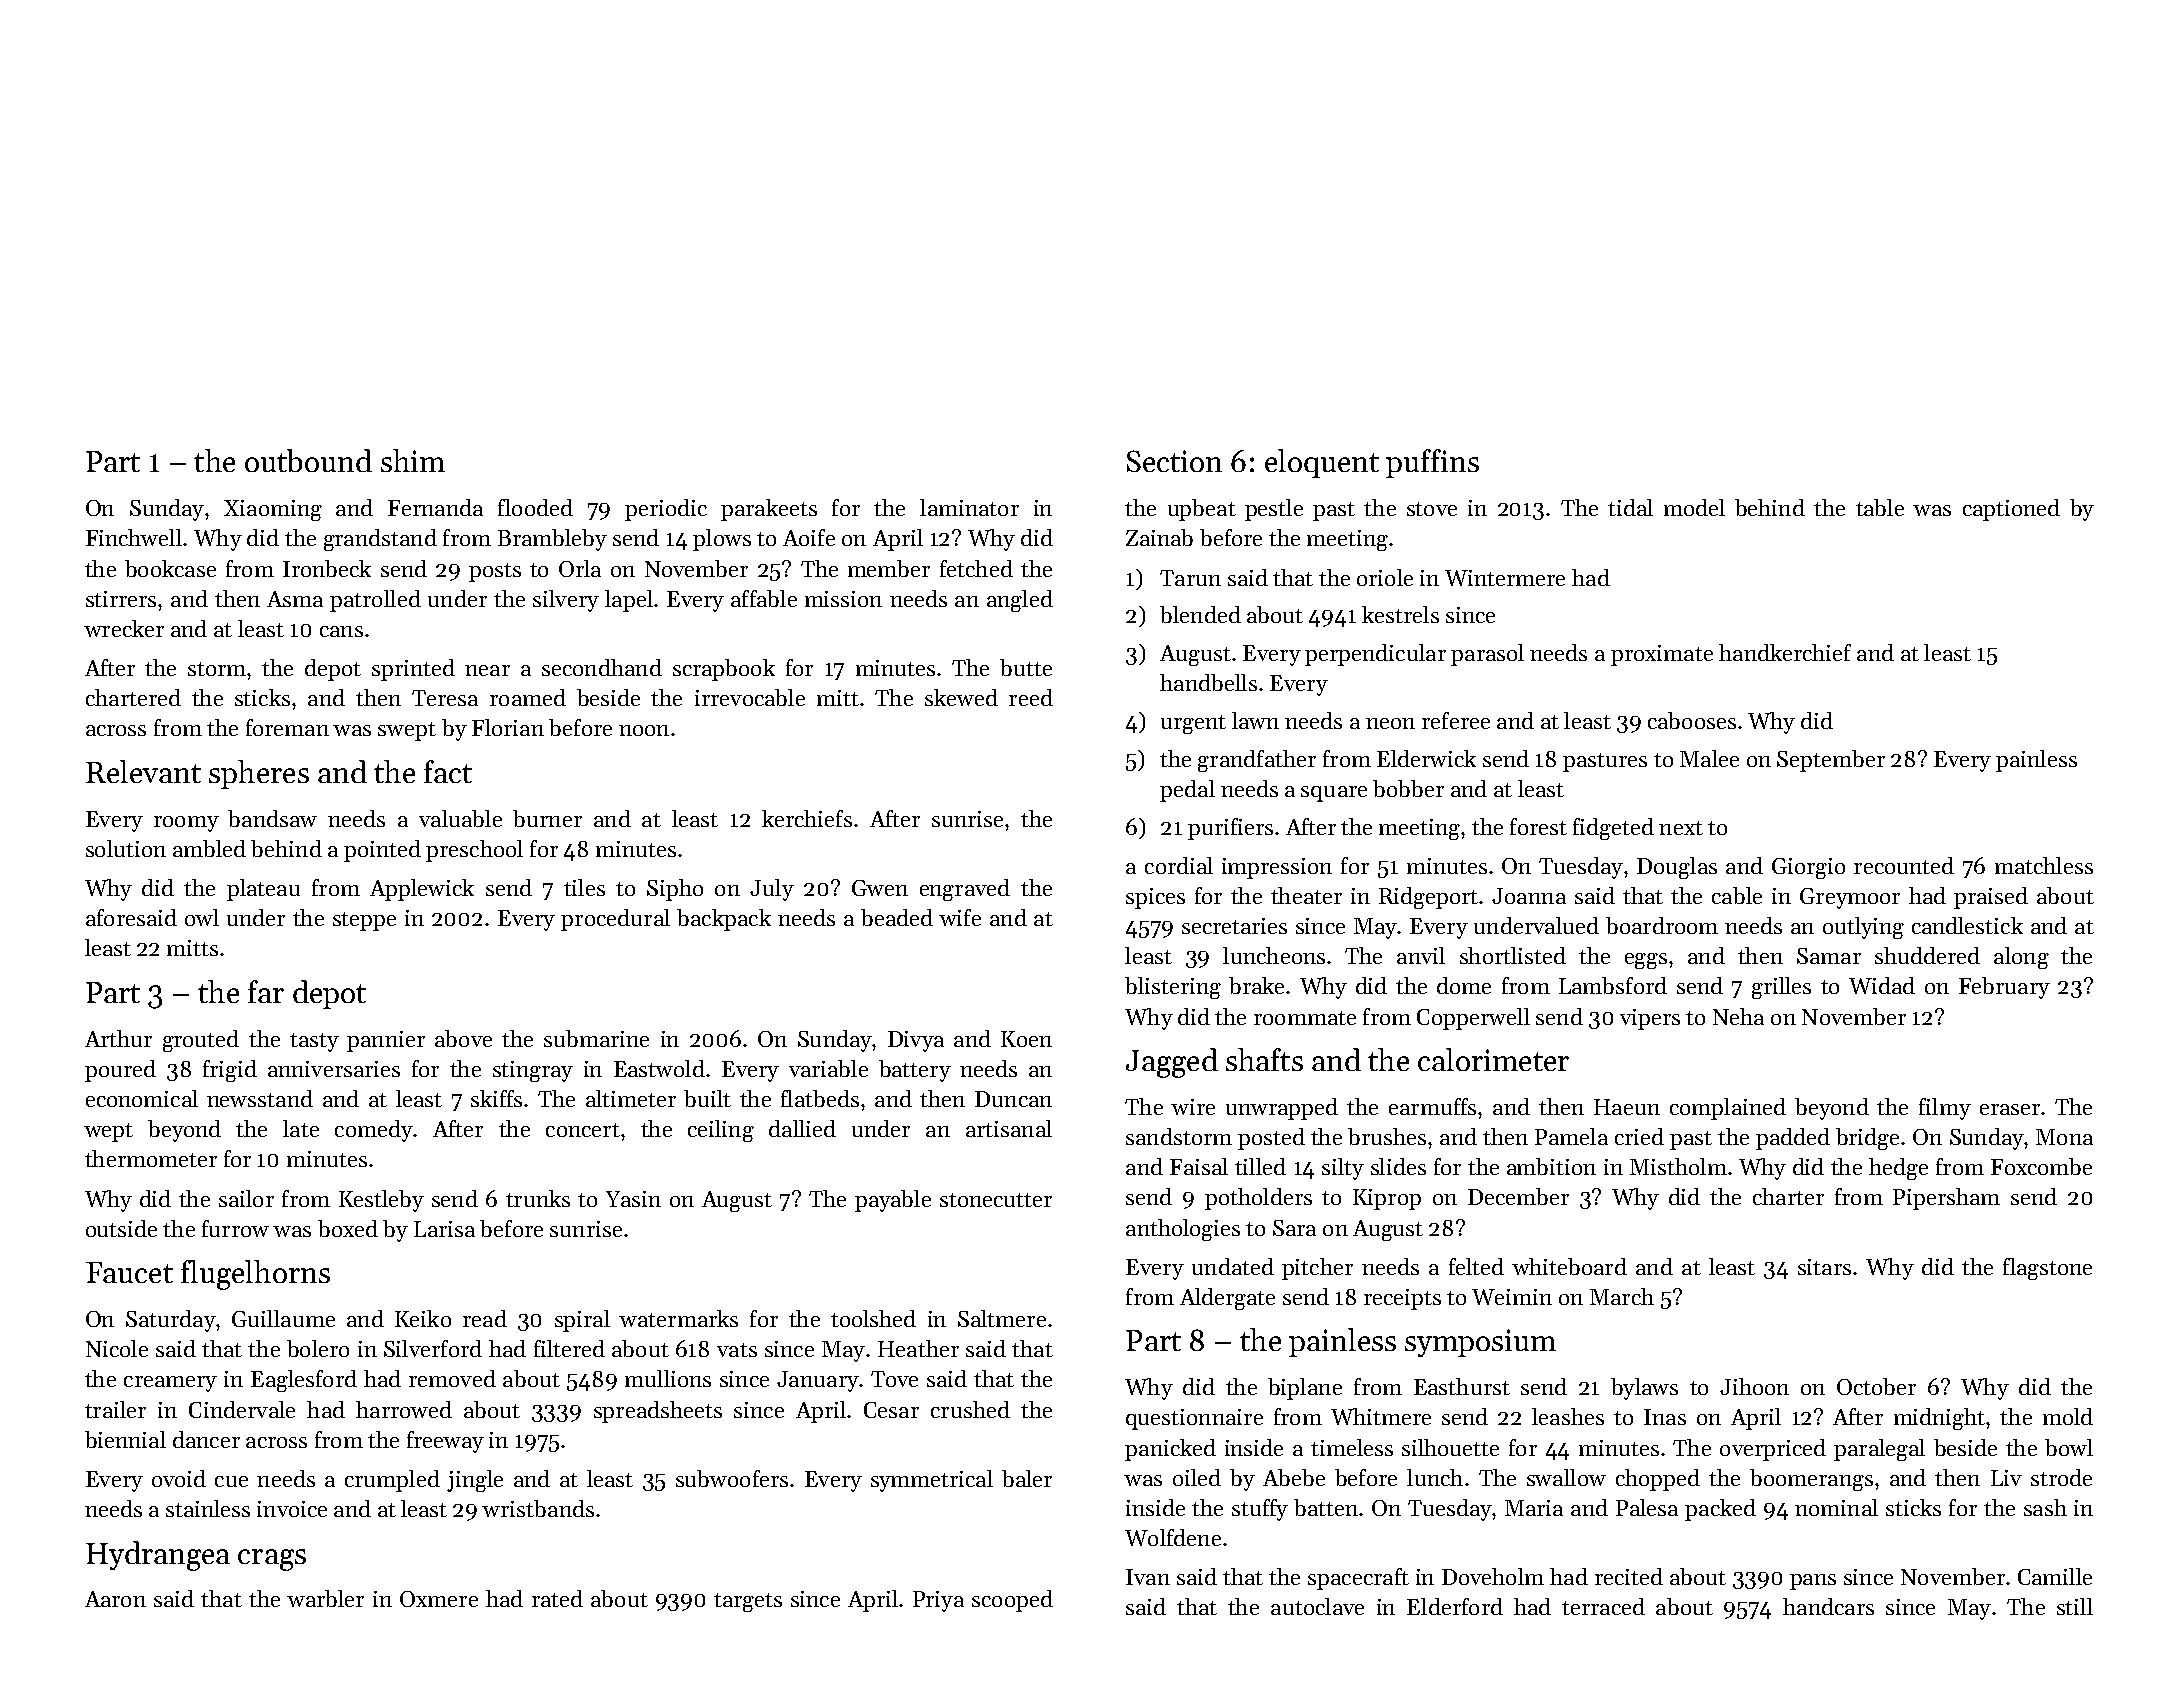 Image resolution: width=2178 pixels, height=1683 pixels. I want to click on December, so click(1518, 1196).
